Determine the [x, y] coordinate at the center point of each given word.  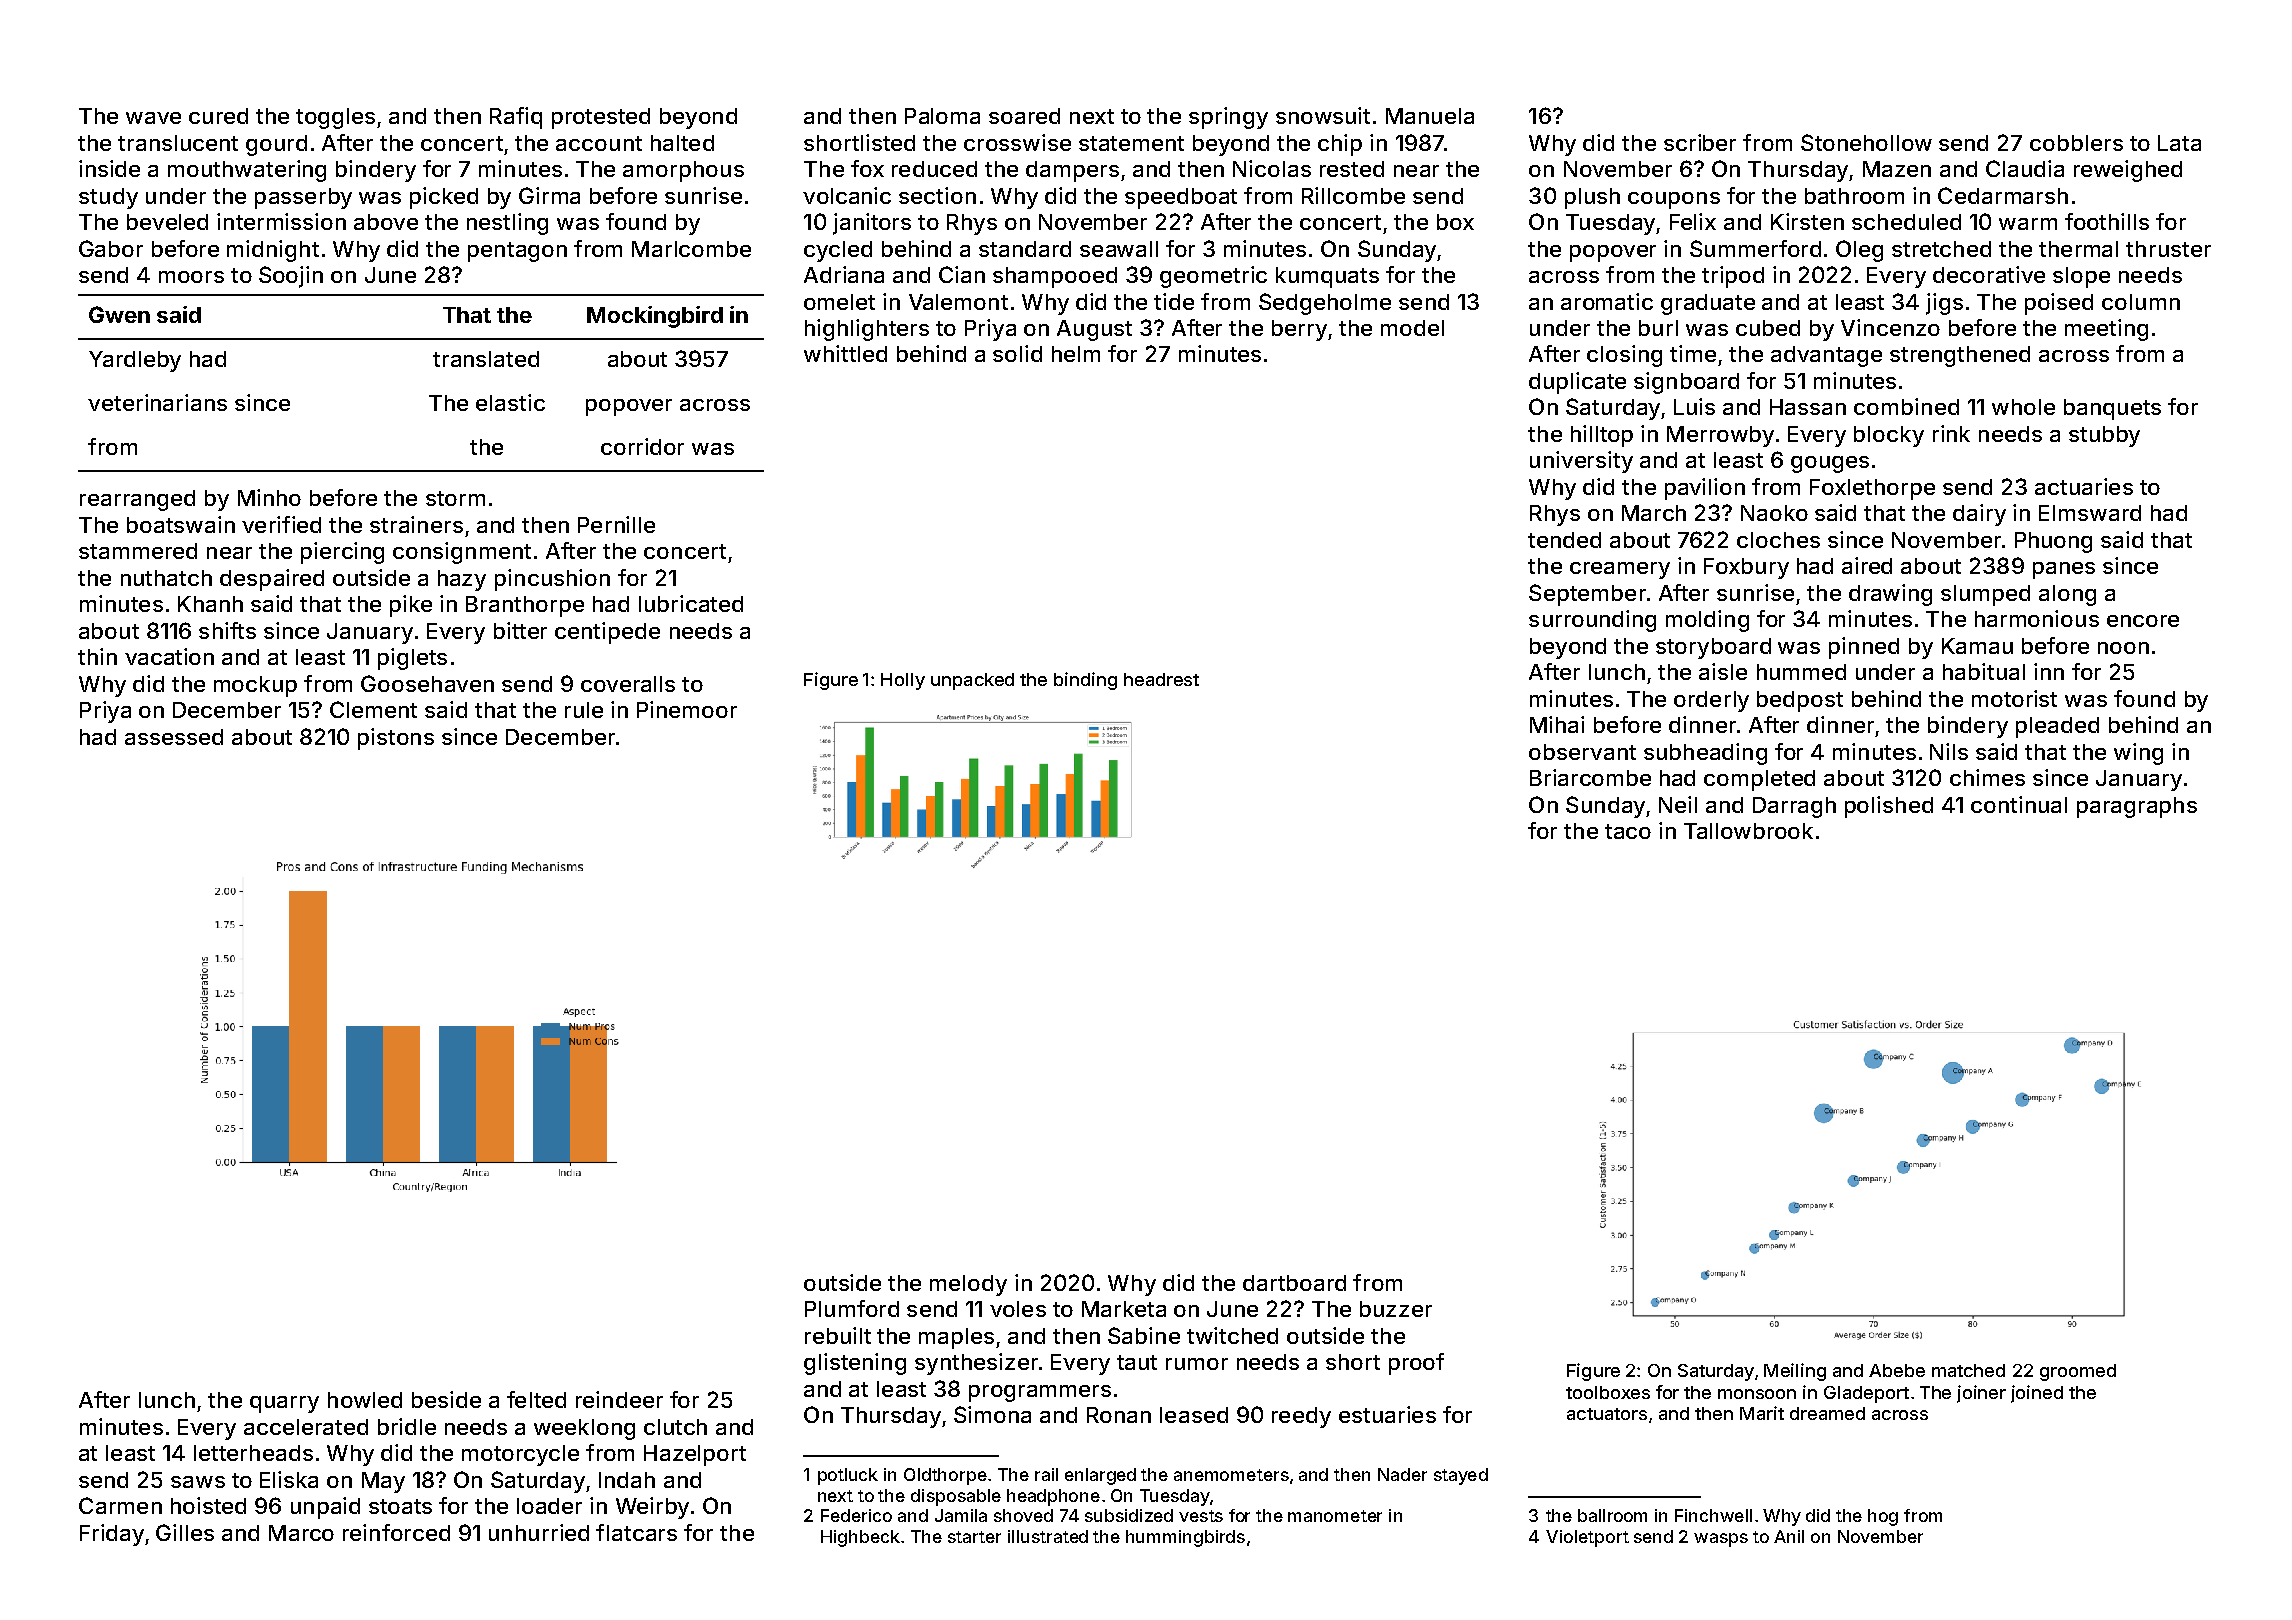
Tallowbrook [1748, 831]
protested [601, 118]
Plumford [852, 1308]
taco [1628, 831]
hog [1883, 1517]
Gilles [185, 1532]
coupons [1674, 200]
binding [1085, 681]
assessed [174, 737]
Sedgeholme [1325, 304]
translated [486, 359]
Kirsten [1807, 221]
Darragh [1794, 807]
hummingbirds [1185, 1538]
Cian [962, 274]
